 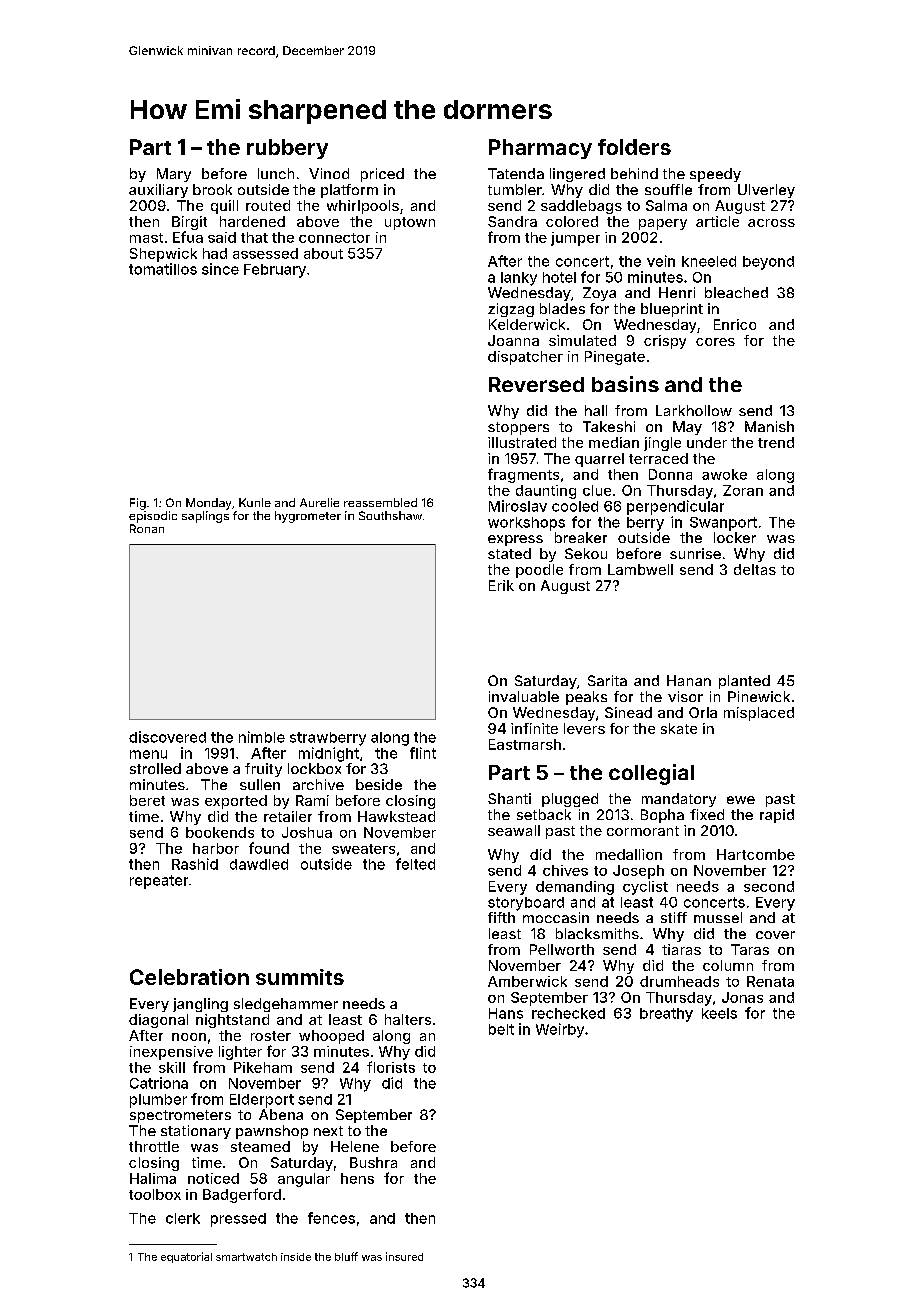 I want to click on Fig, so click(x=138, y=504).
